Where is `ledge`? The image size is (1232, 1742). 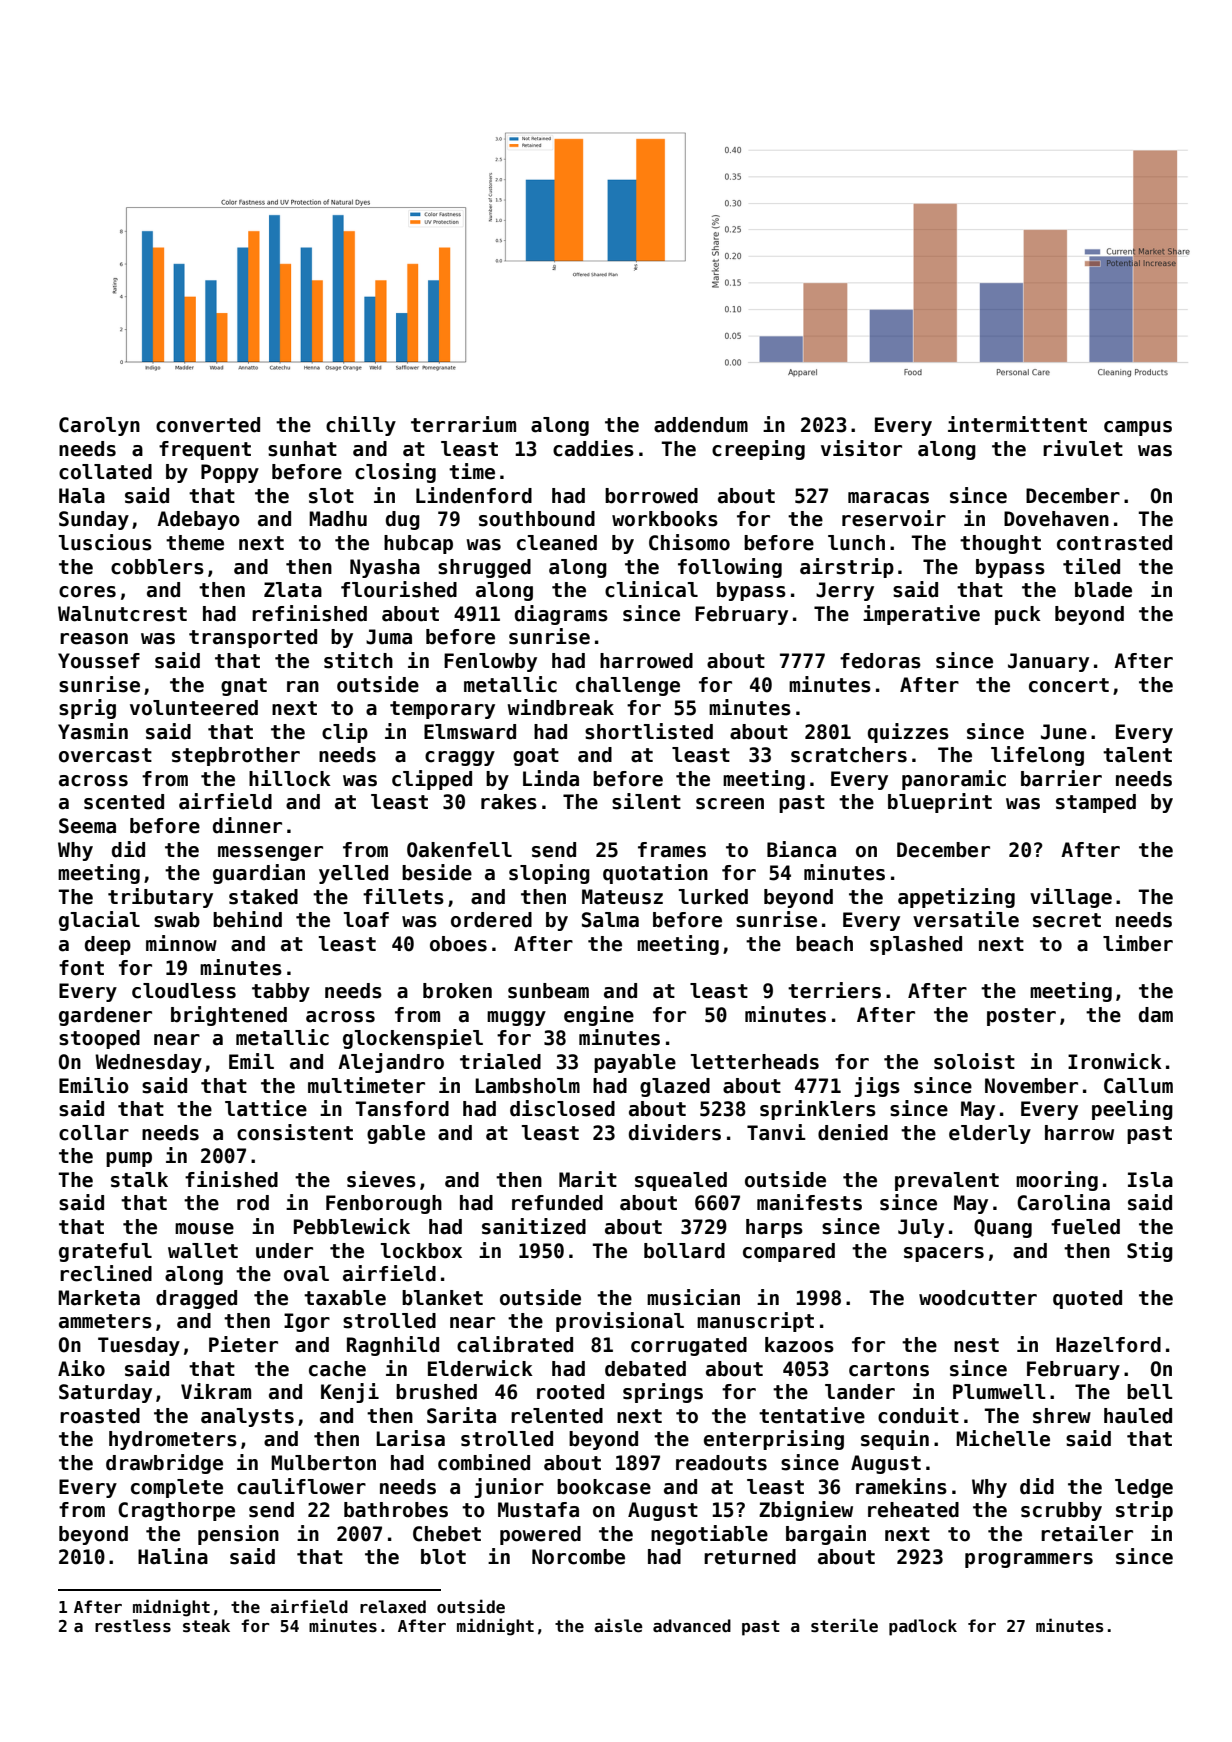 ledge is located at coordinates (1144, 1488).
